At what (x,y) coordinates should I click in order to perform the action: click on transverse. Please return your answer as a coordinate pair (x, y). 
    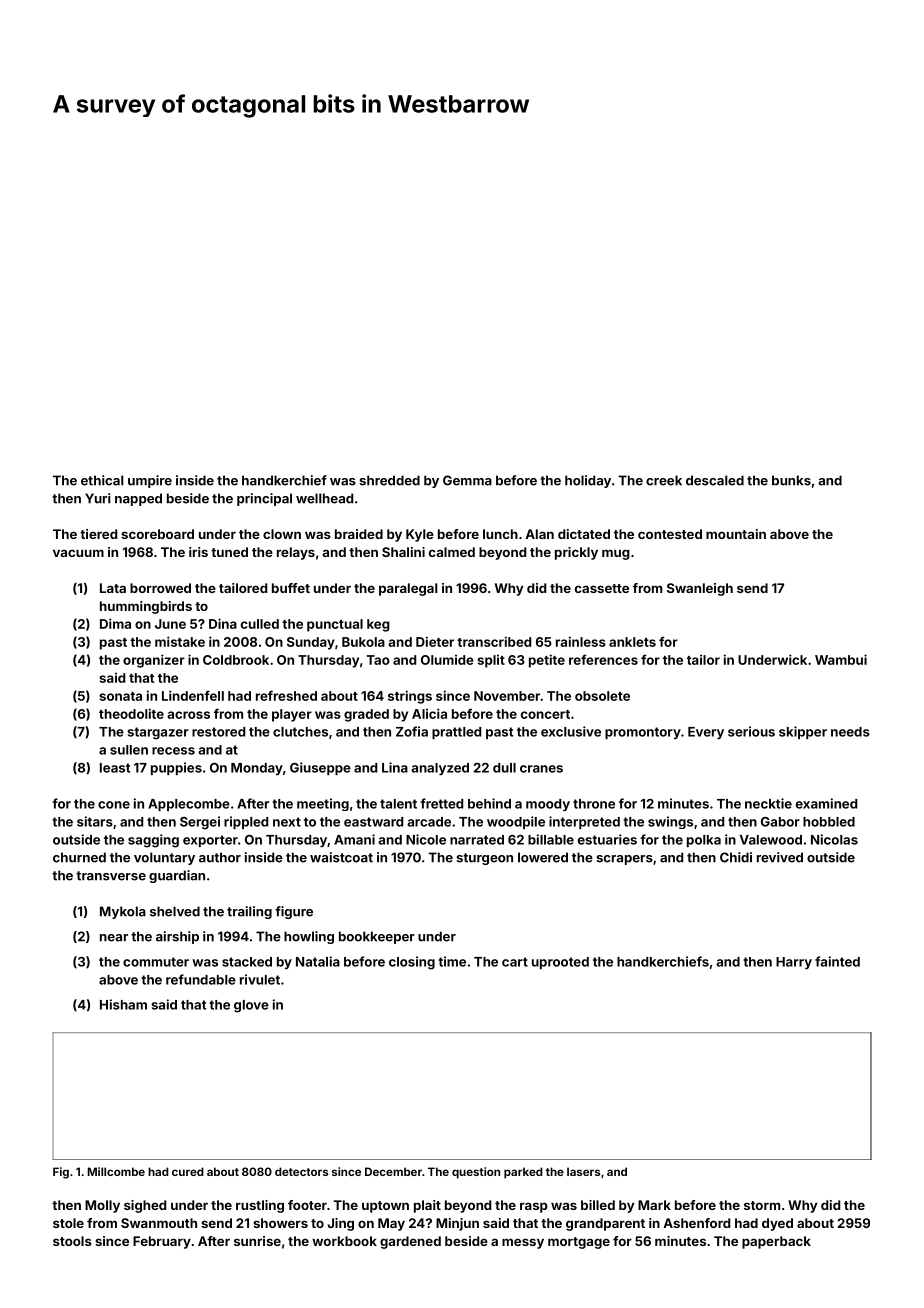
    Looking at the image, I should click on (111, 876).
